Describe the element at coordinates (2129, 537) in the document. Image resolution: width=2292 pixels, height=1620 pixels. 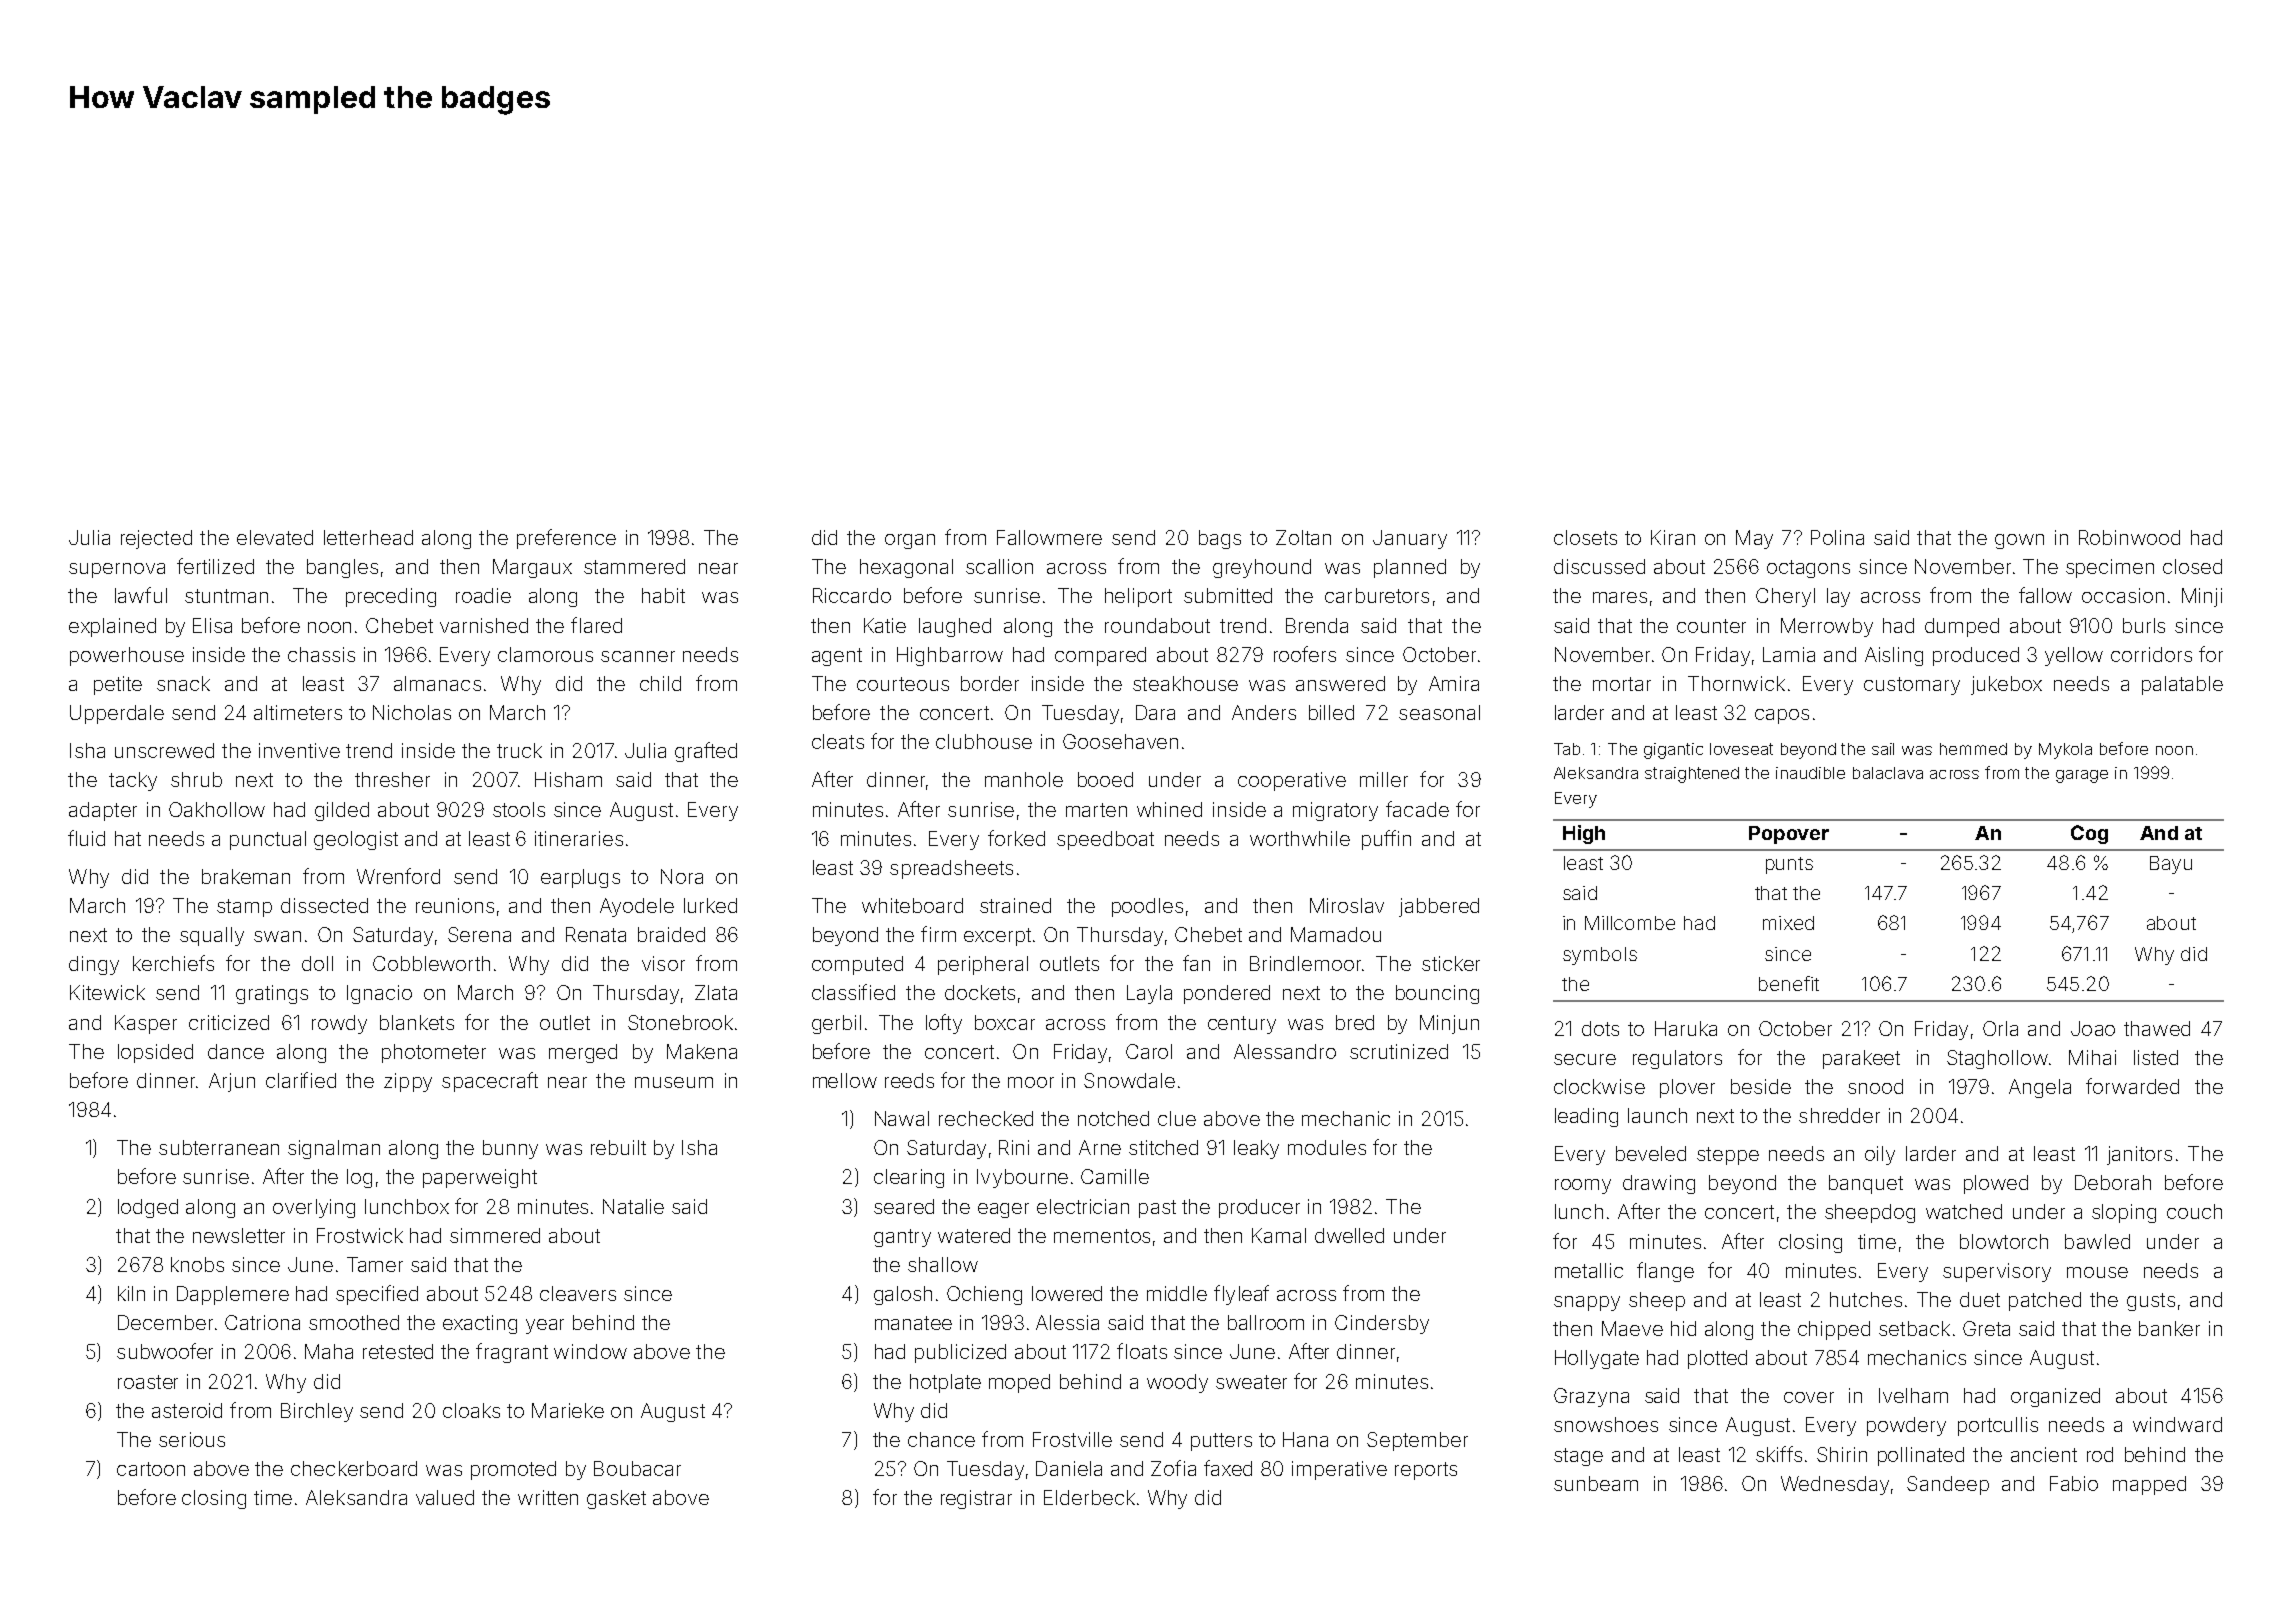
I see `Robinwood` at that location.
